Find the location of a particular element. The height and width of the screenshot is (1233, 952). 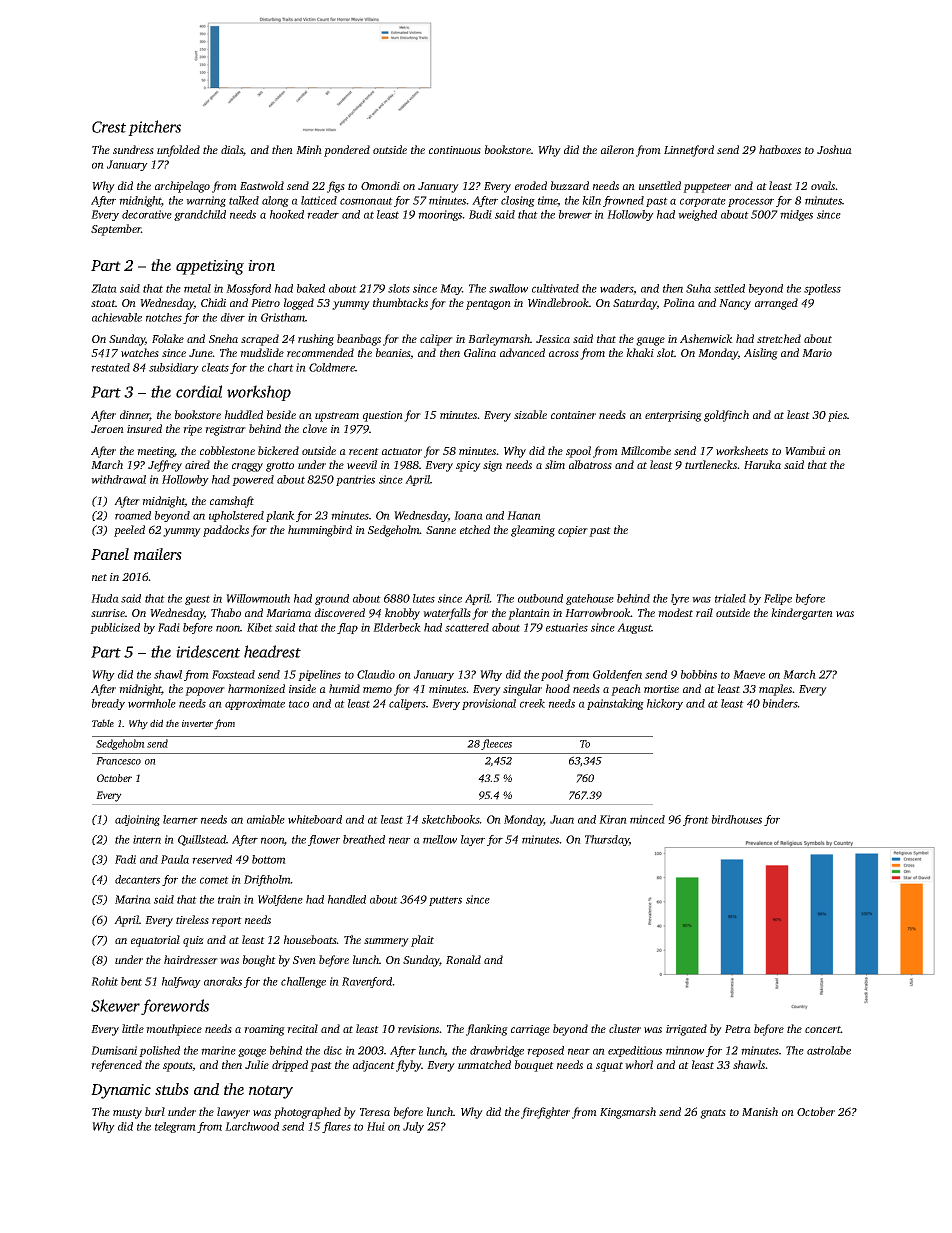

Hui is located at coordinates (376, 1126).
